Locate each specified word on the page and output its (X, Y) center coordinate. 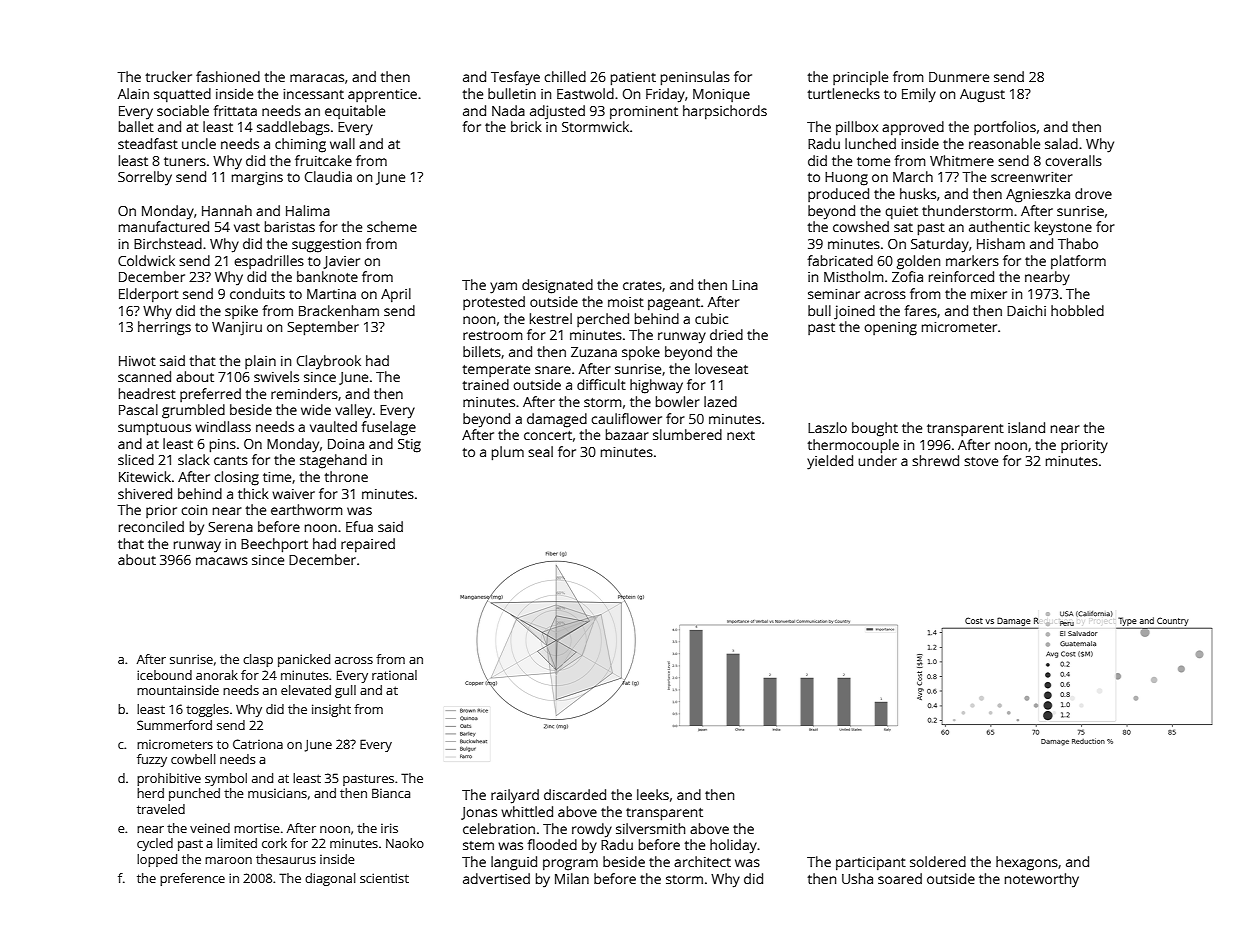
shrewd (935, 460)
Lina (745, 285)
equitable (355, 112)
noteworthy (1042, 880)
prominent (644, 112)
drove (1093, 193)
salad (1061, 143)
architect (702, 861)
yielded (830, 462)
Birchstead (168, 243)
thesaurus (286, 859)
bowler (678, 401)
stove (981, 461)
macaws (222, 561)
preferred (210, 395)
